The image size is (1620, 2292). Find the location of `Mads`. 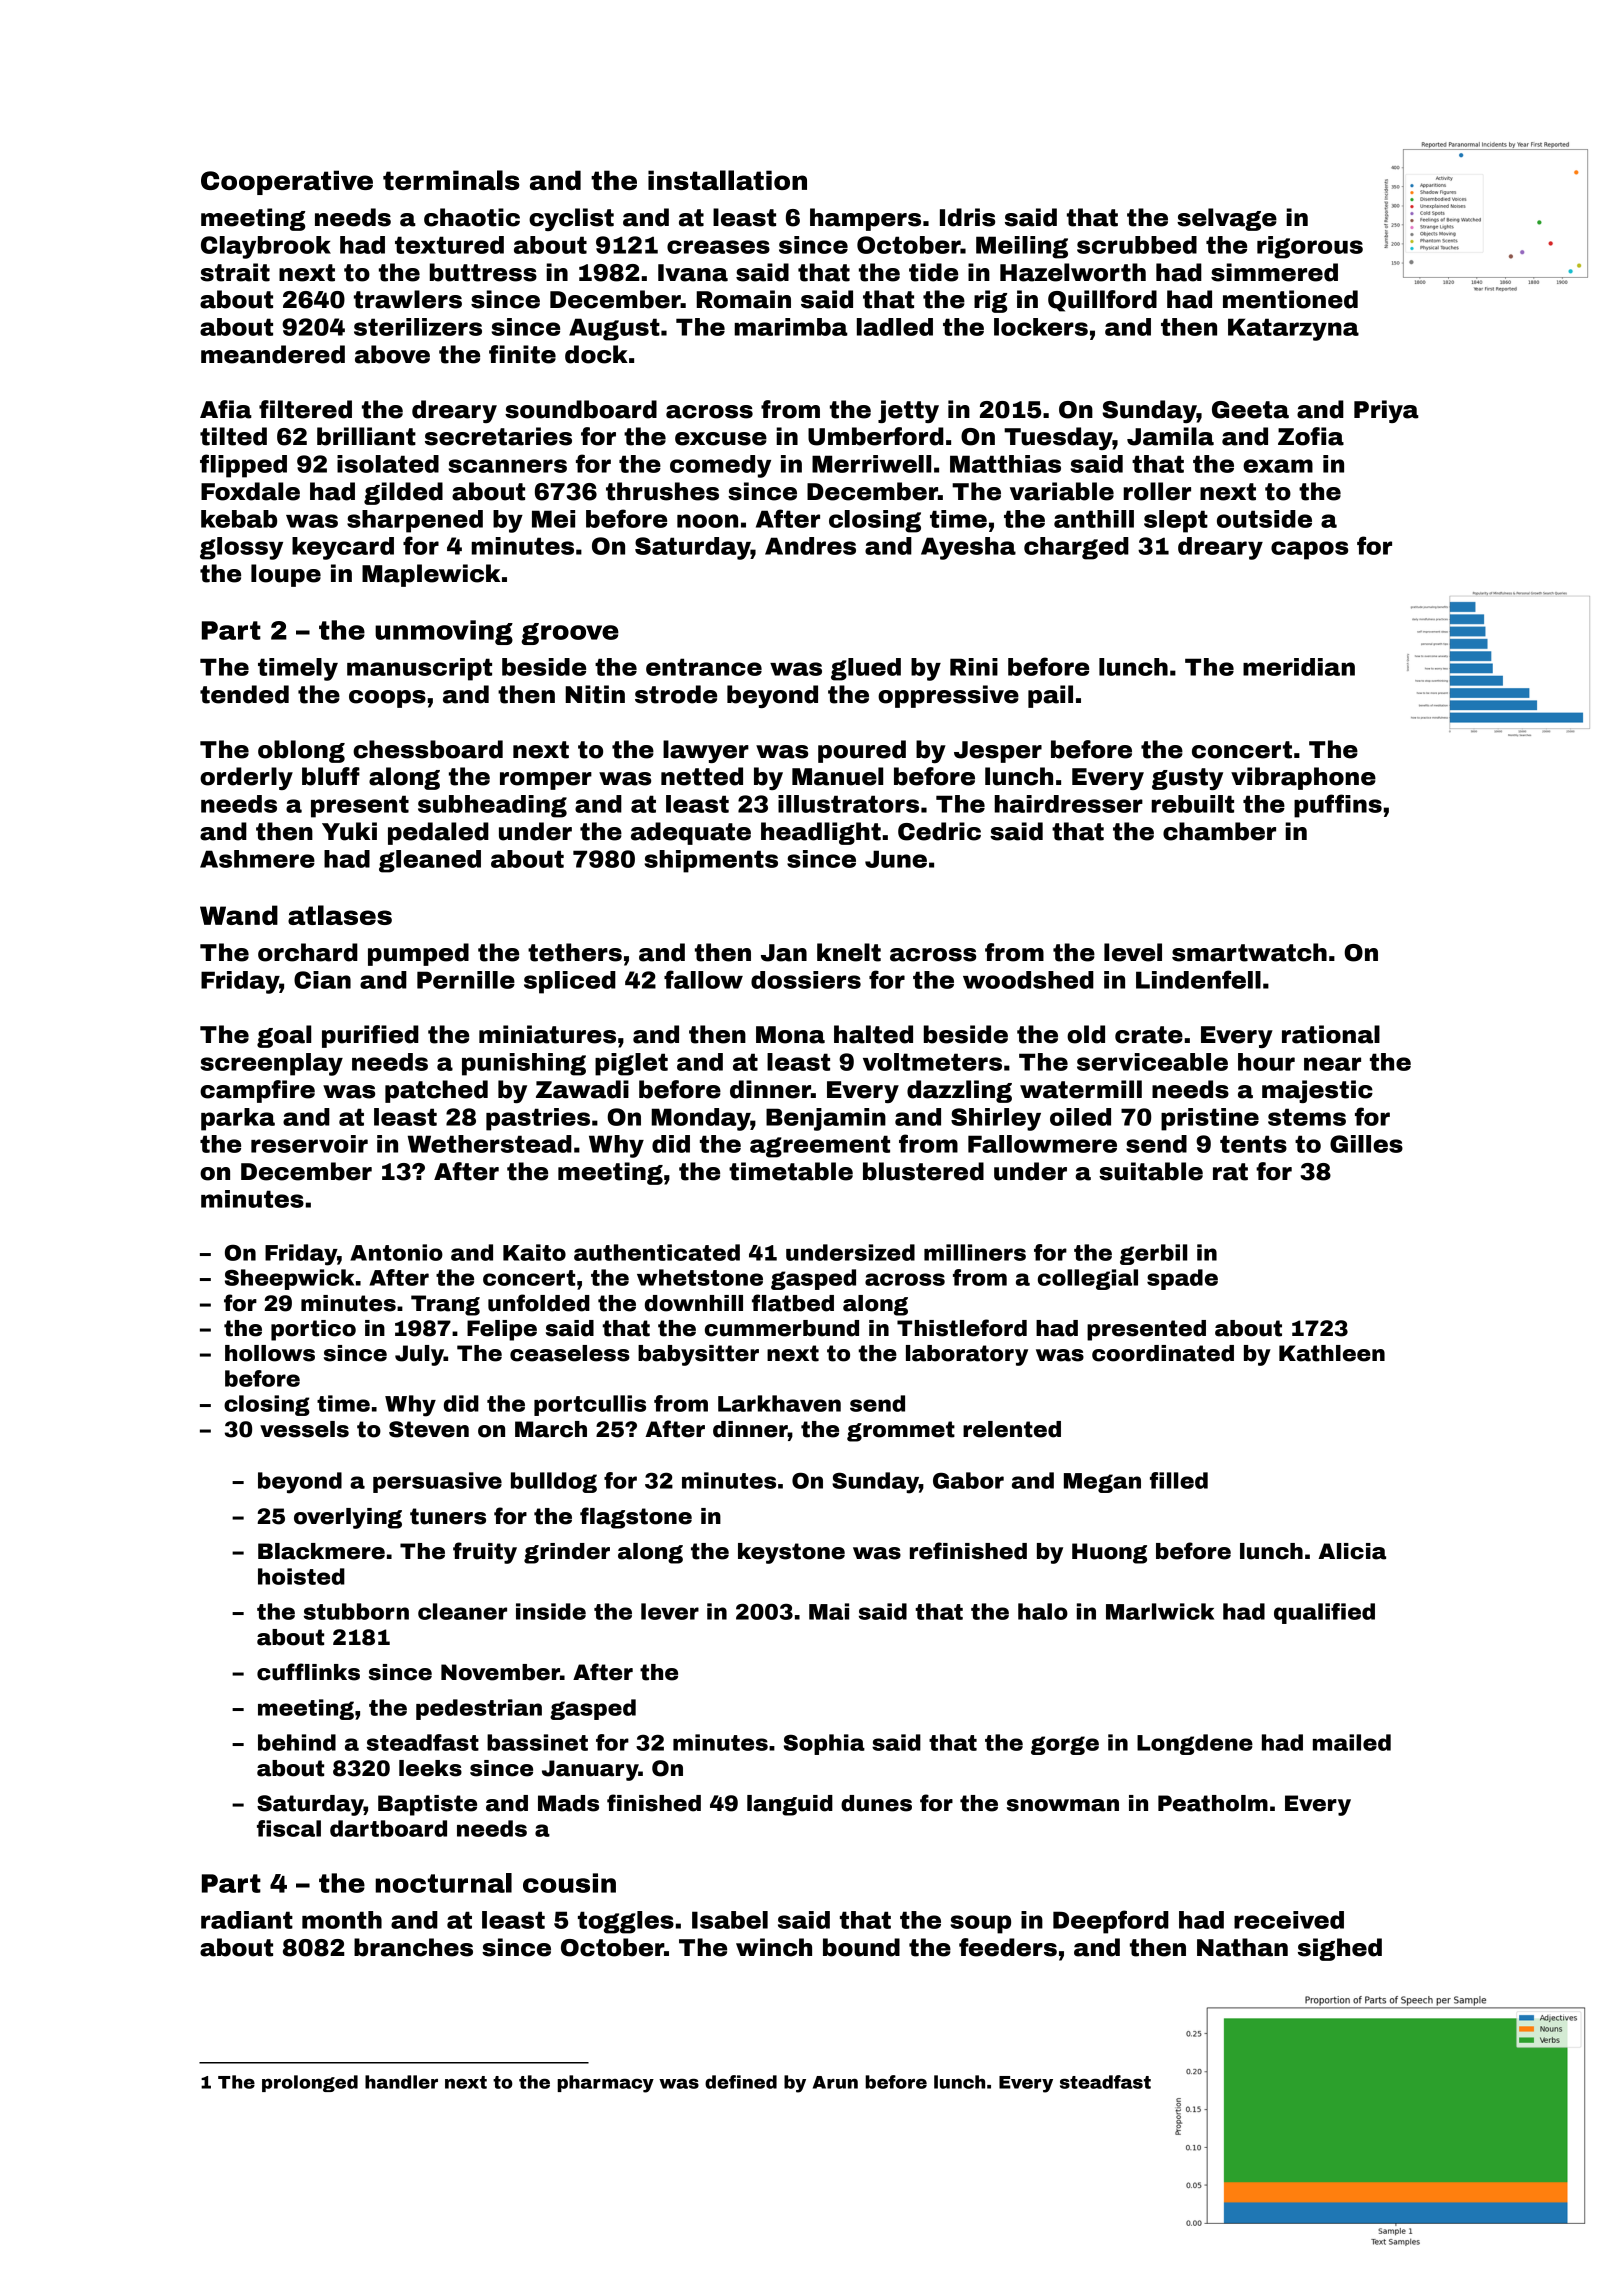

Mads is located at coordinates (568, 1803).
